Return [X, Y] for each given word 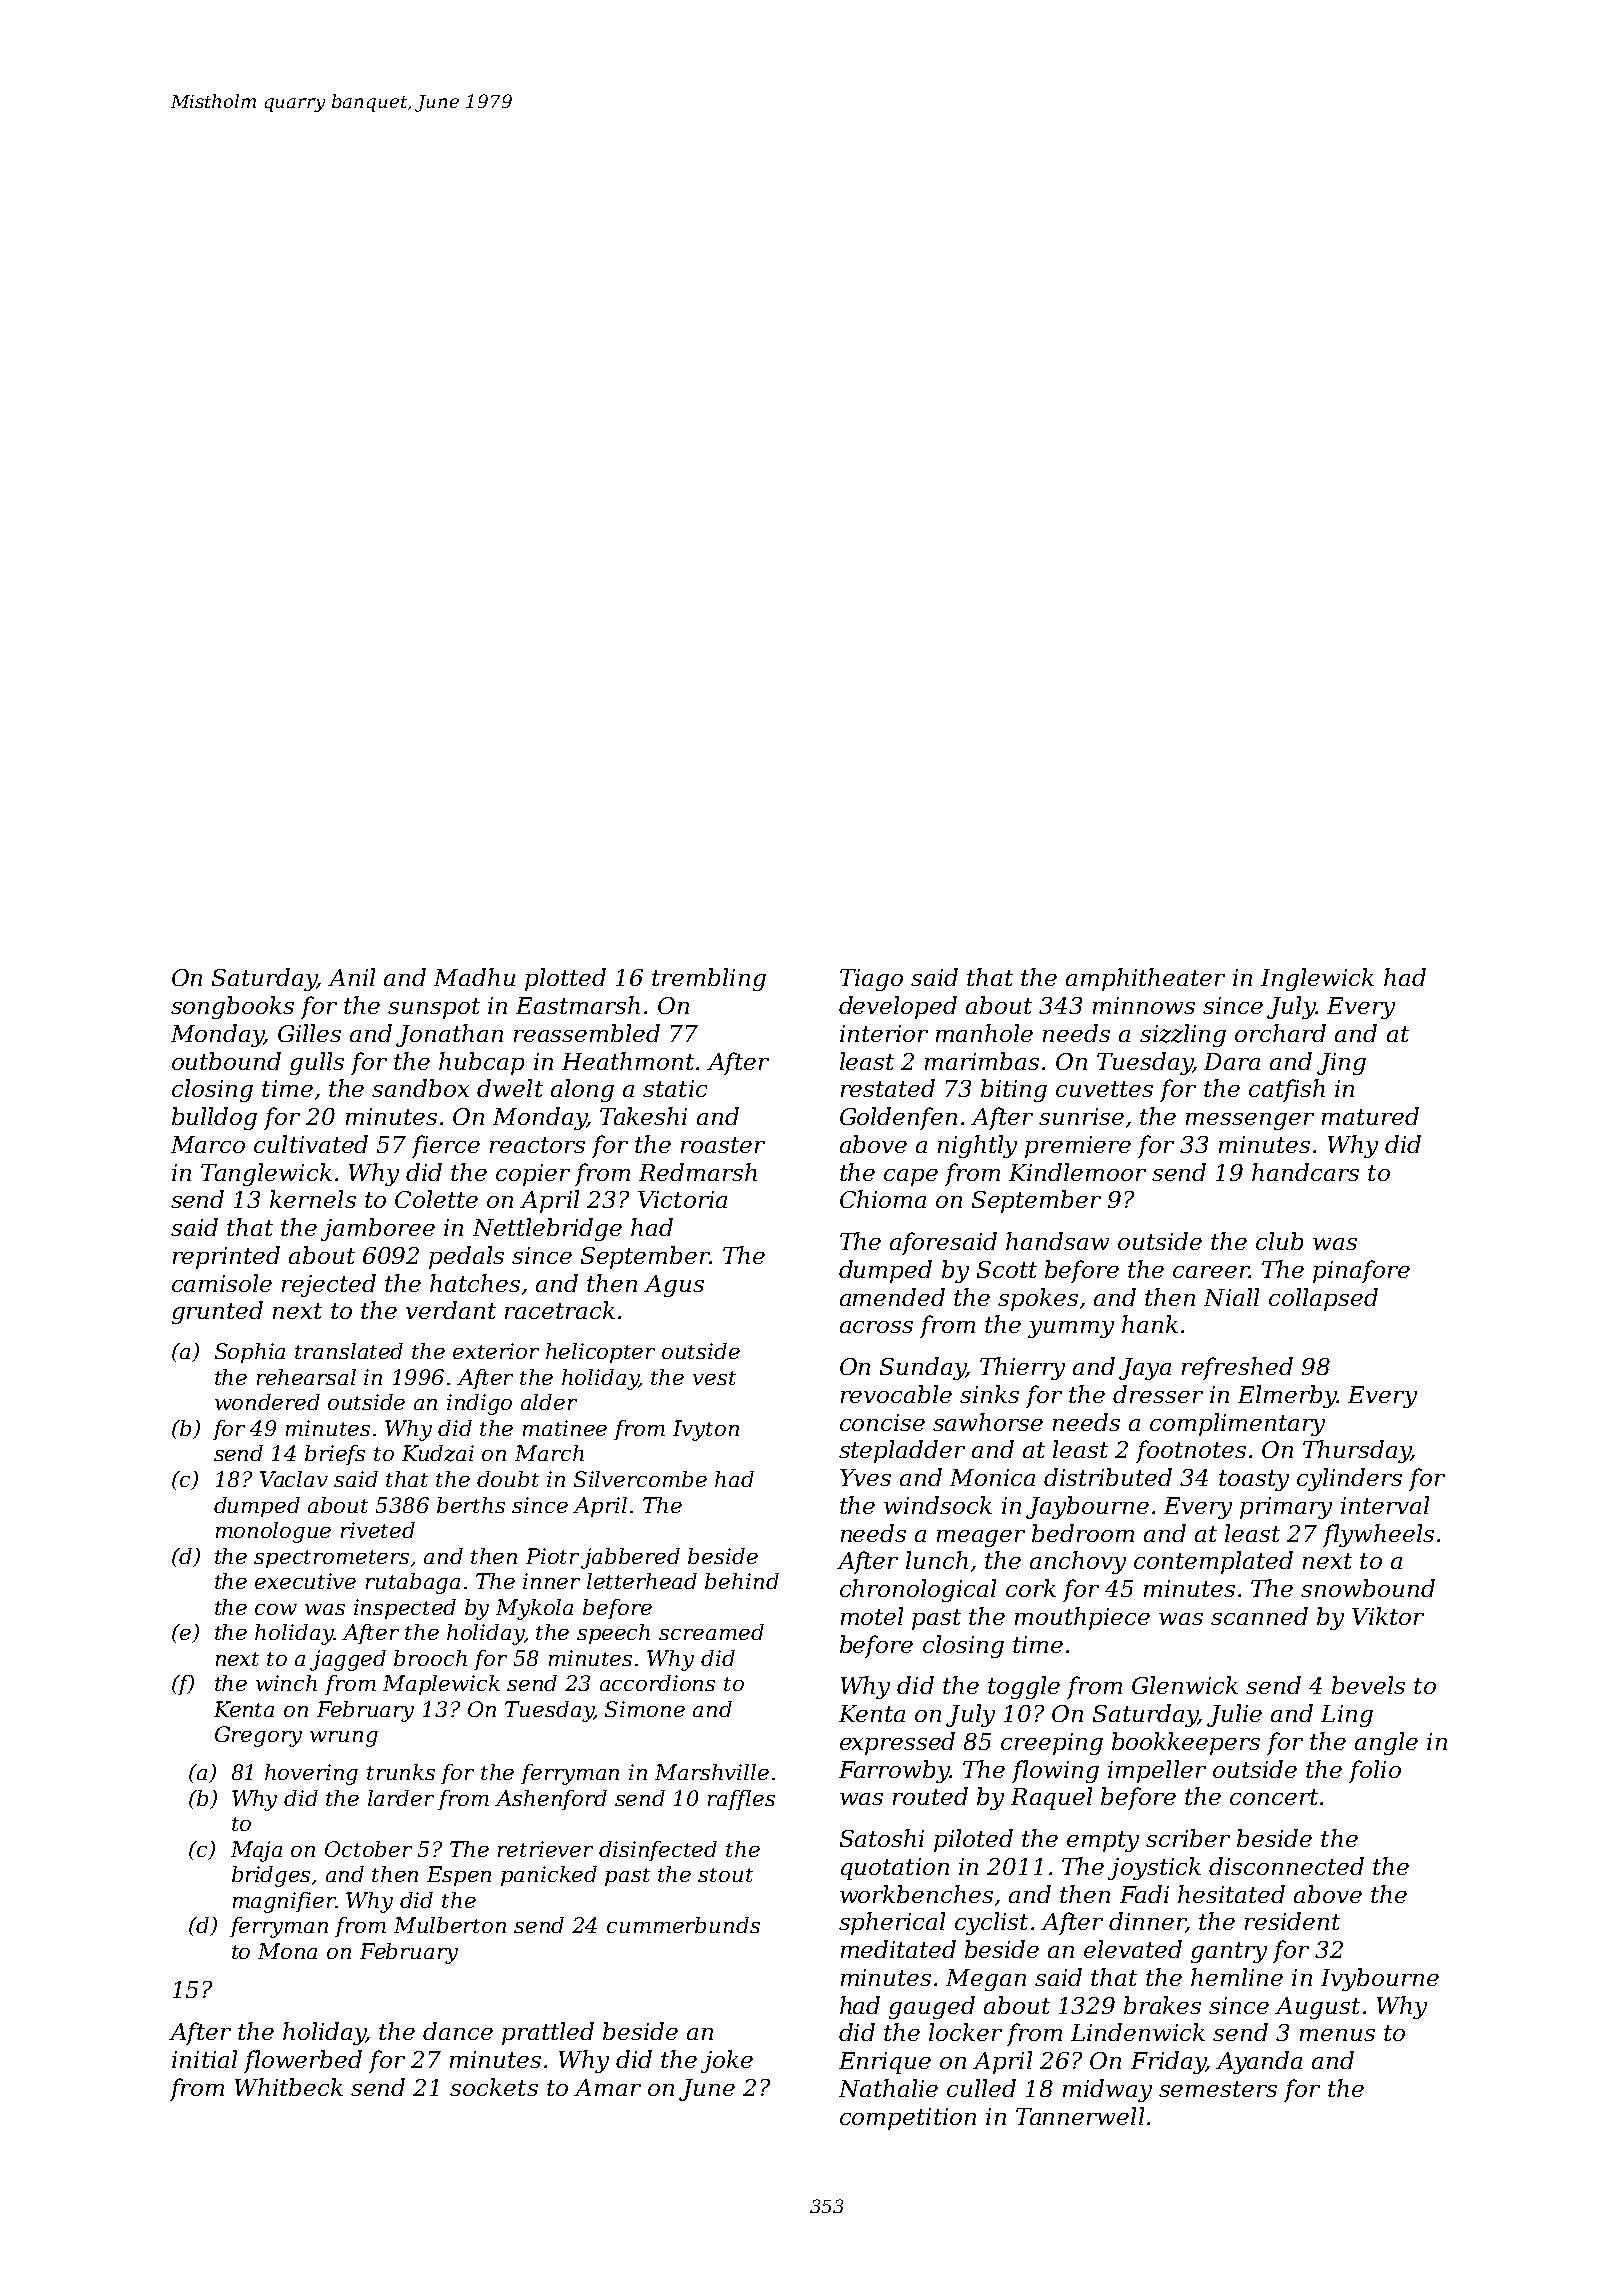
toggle [1024, 1687]
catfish [1287, 1090]
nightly [977, 1146]
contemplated [1213, 1562]
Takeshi [643, 1116]
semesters [1218, 2089]
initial [204, 2059]
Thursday [1357, 1451]
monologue [273, 1532]
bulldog [214, 1118]
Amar [607, 2087]
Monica [992, 1477]
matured [1370, 1116]
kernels [313, 1199]
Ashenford [551, 1800]
